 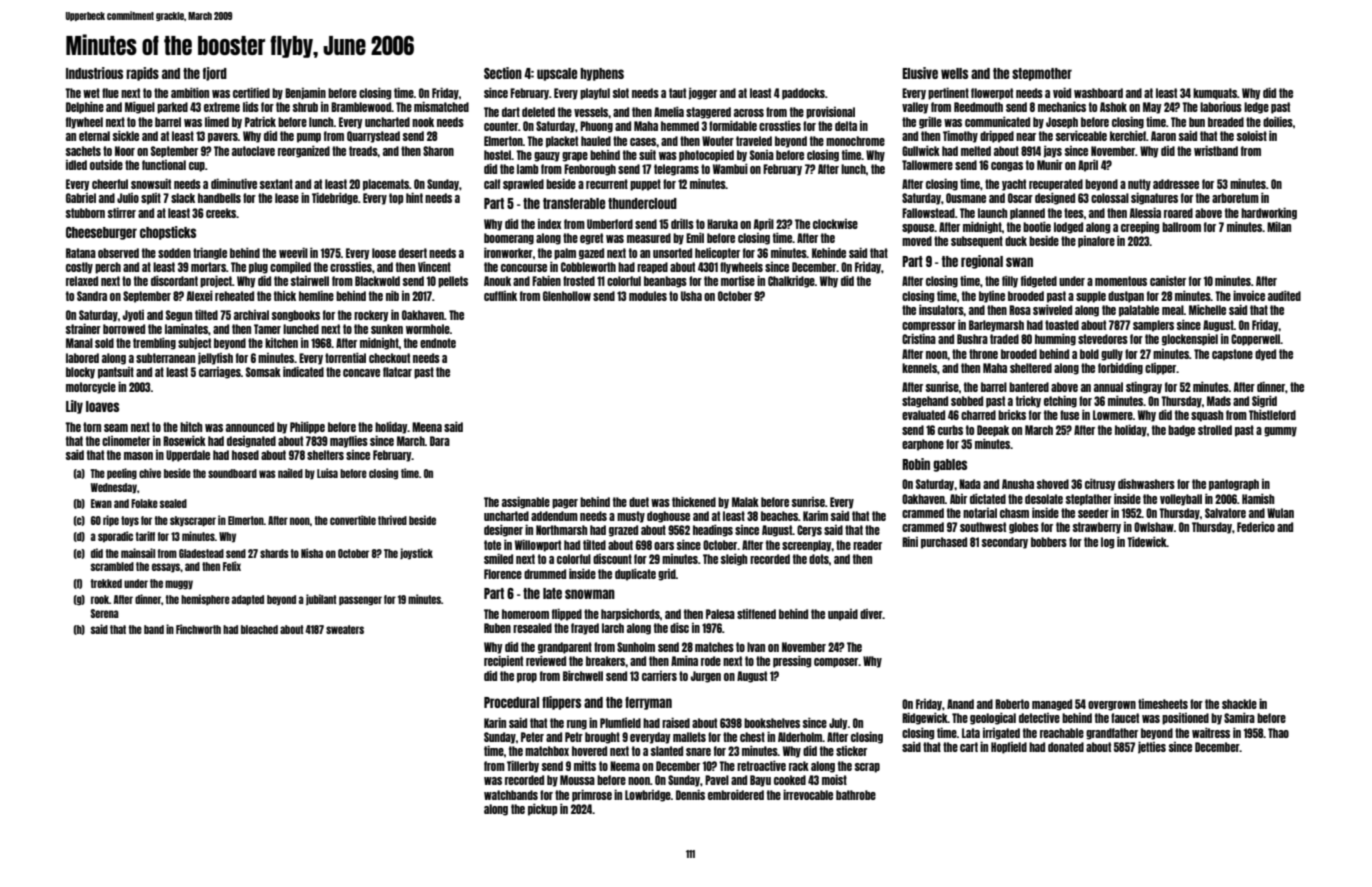 I want to click on doilies, so click(x=1278, y=121).
